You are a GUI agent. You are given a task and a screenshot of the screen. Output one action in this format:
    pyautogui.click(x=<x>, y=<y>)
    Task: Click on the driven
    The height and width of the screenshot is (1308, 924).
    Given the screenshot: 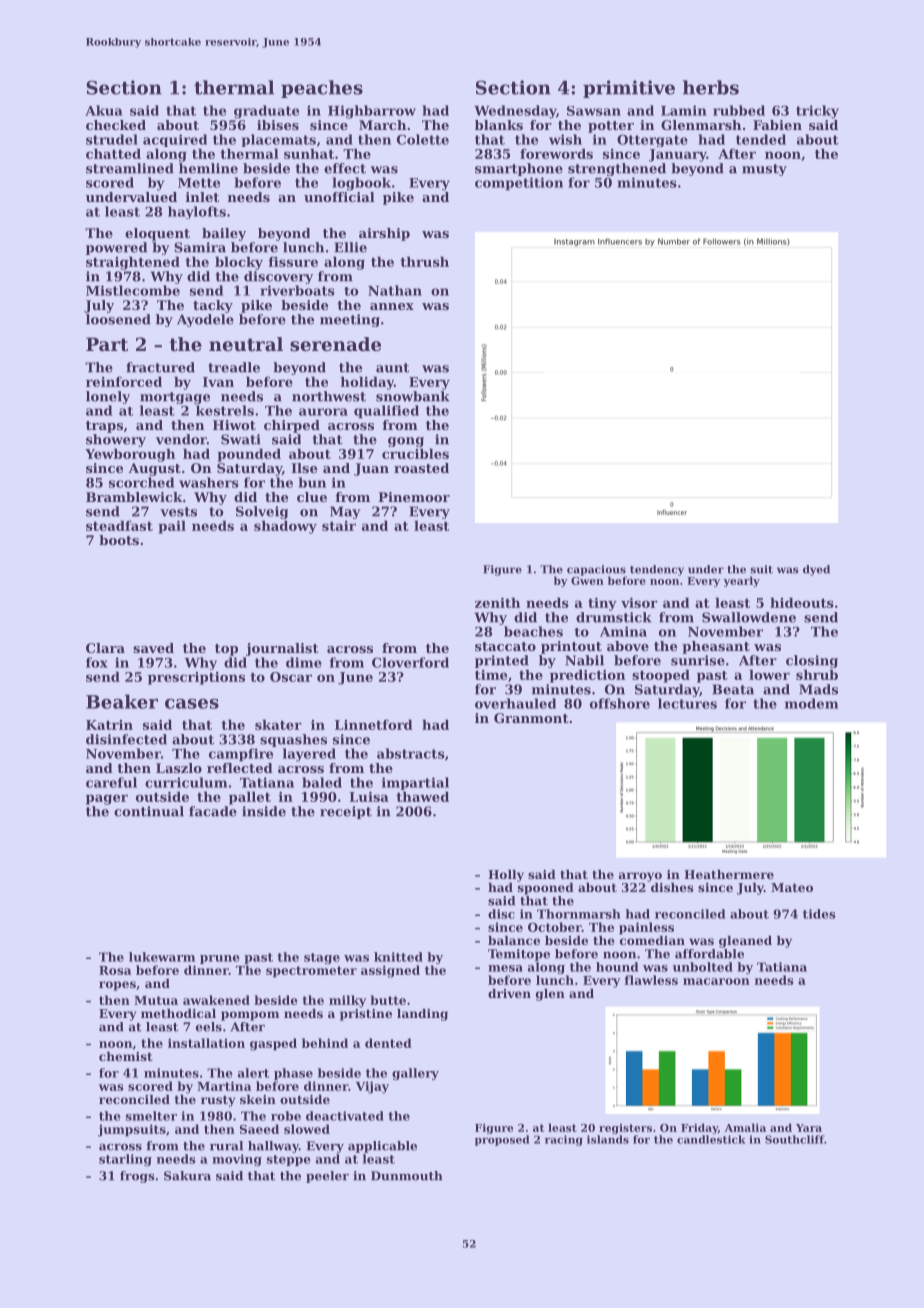 What is the action you would take?
    pyautogui.click(x=509, y=993)
